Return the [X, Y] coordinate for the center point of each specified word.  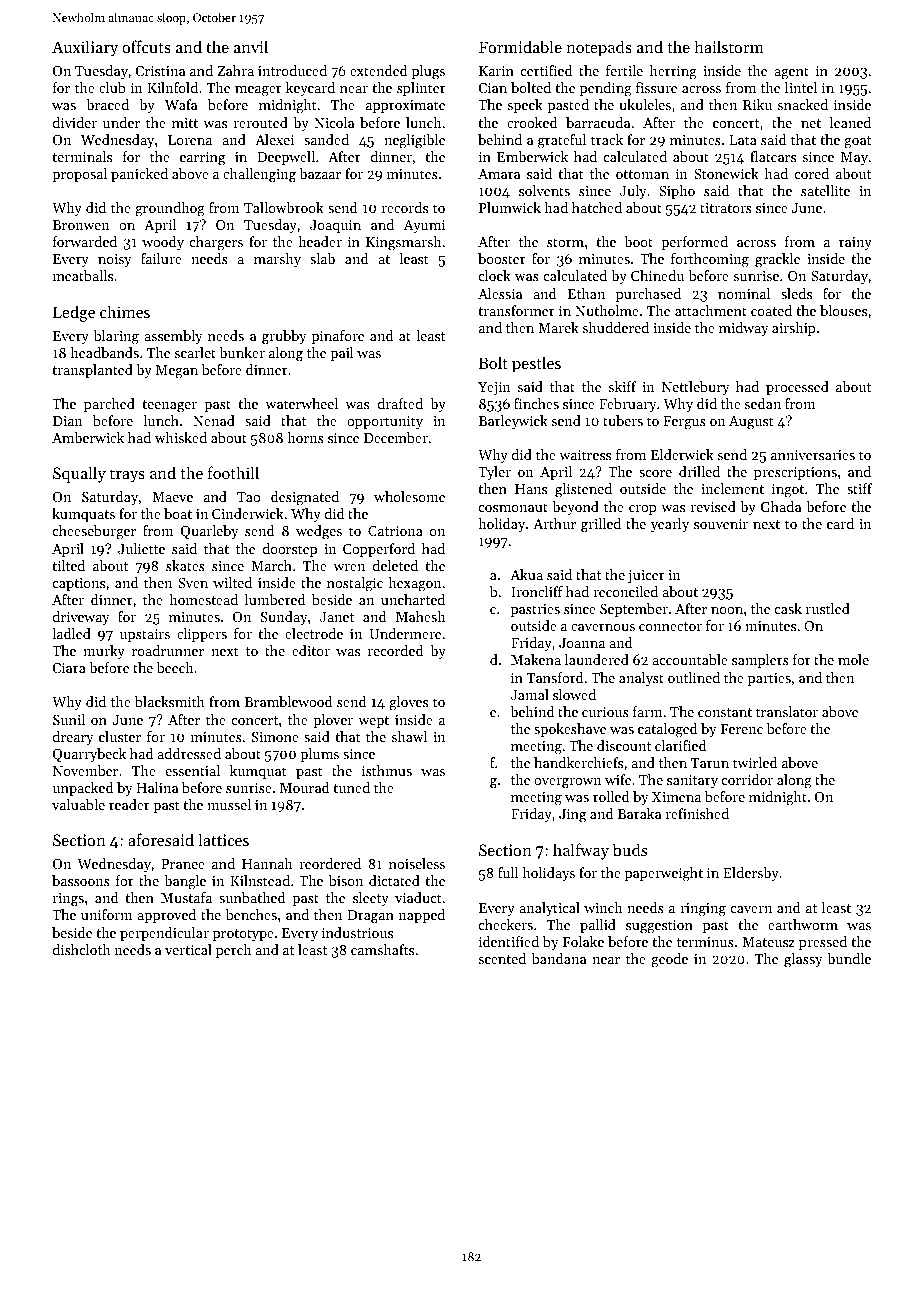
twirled [755, 762]
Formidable [520, 46]
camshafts [382, 949]
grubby [284, 337]
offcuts [146, 46]
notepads [599, 48]
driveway [81, 618]
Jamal [530, 694]
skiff [622, 386]
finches [536, 403]
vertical [188, 949]
